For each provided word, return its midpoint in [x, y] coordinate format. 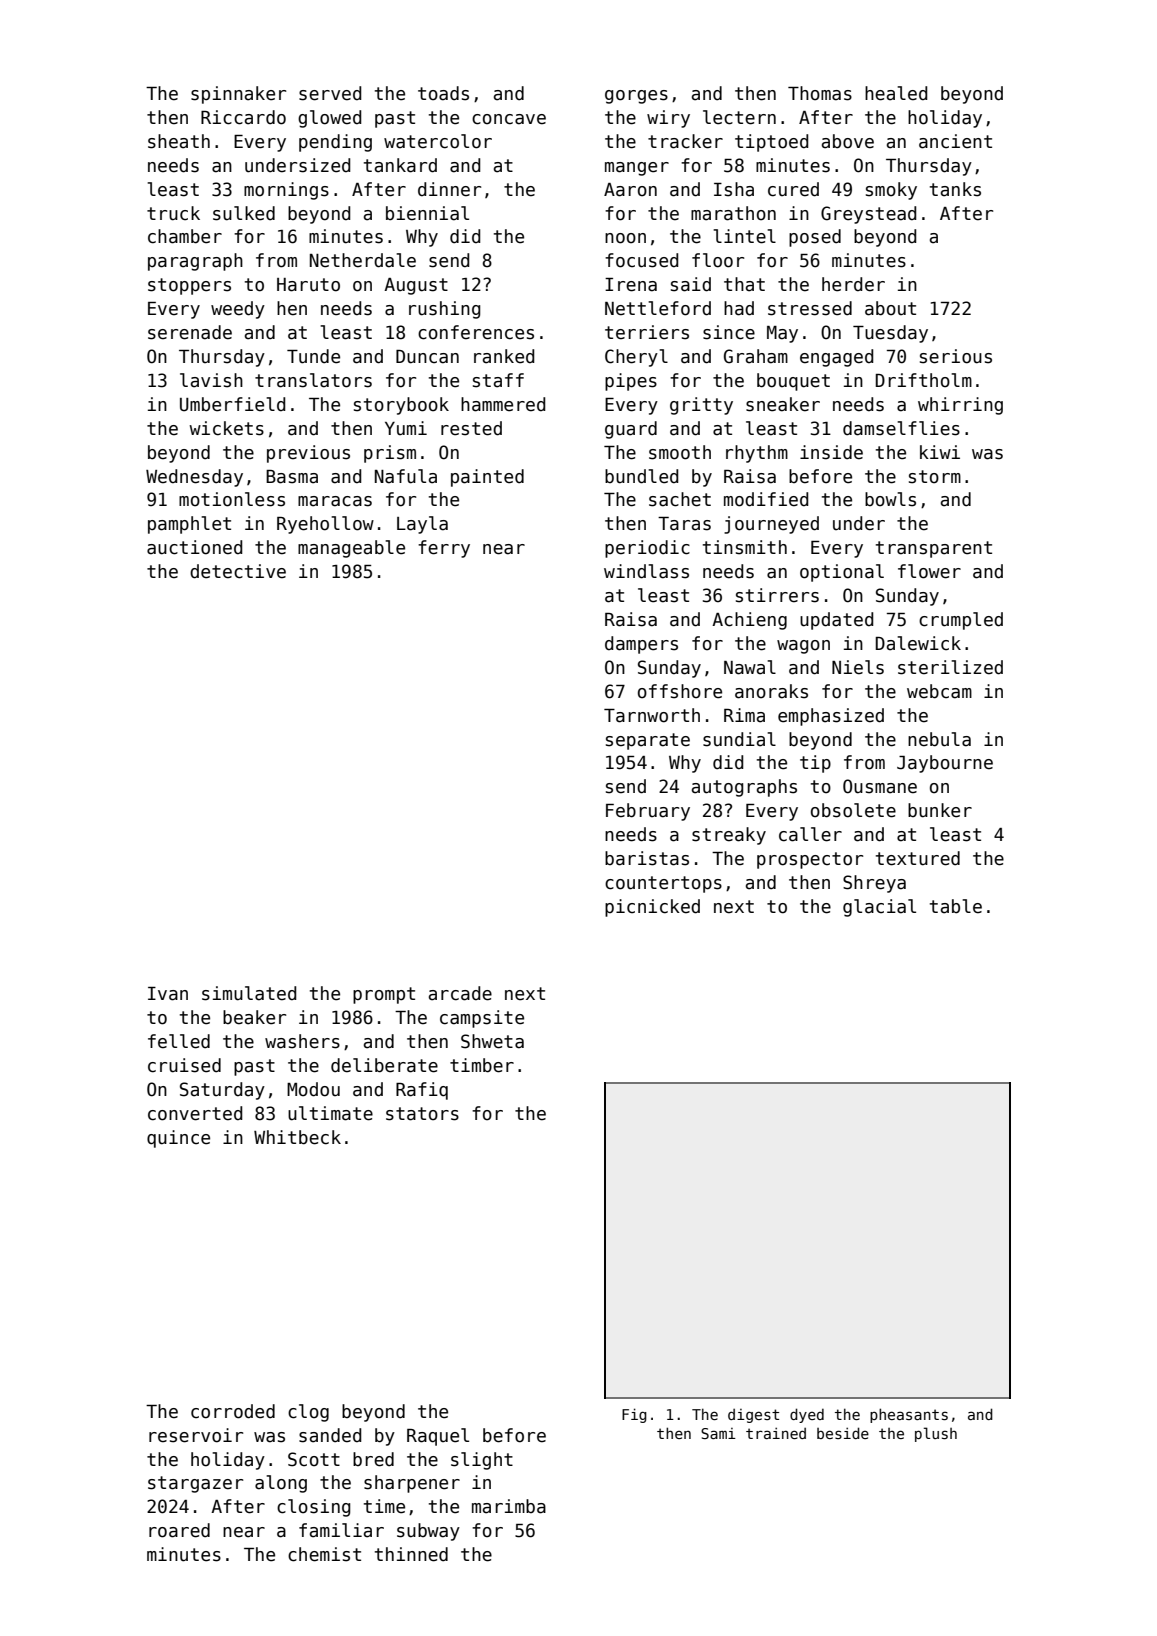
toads [443, 93]
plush [936, 1434]
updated [836, 621]
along [281, 1484]
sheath [179, 141]
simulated [249, 993]
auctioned [194, 547]
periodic [647, 549]
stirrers [777, 595]
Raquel [438, 1437]
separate [648, 741]
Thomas [820, 93]
